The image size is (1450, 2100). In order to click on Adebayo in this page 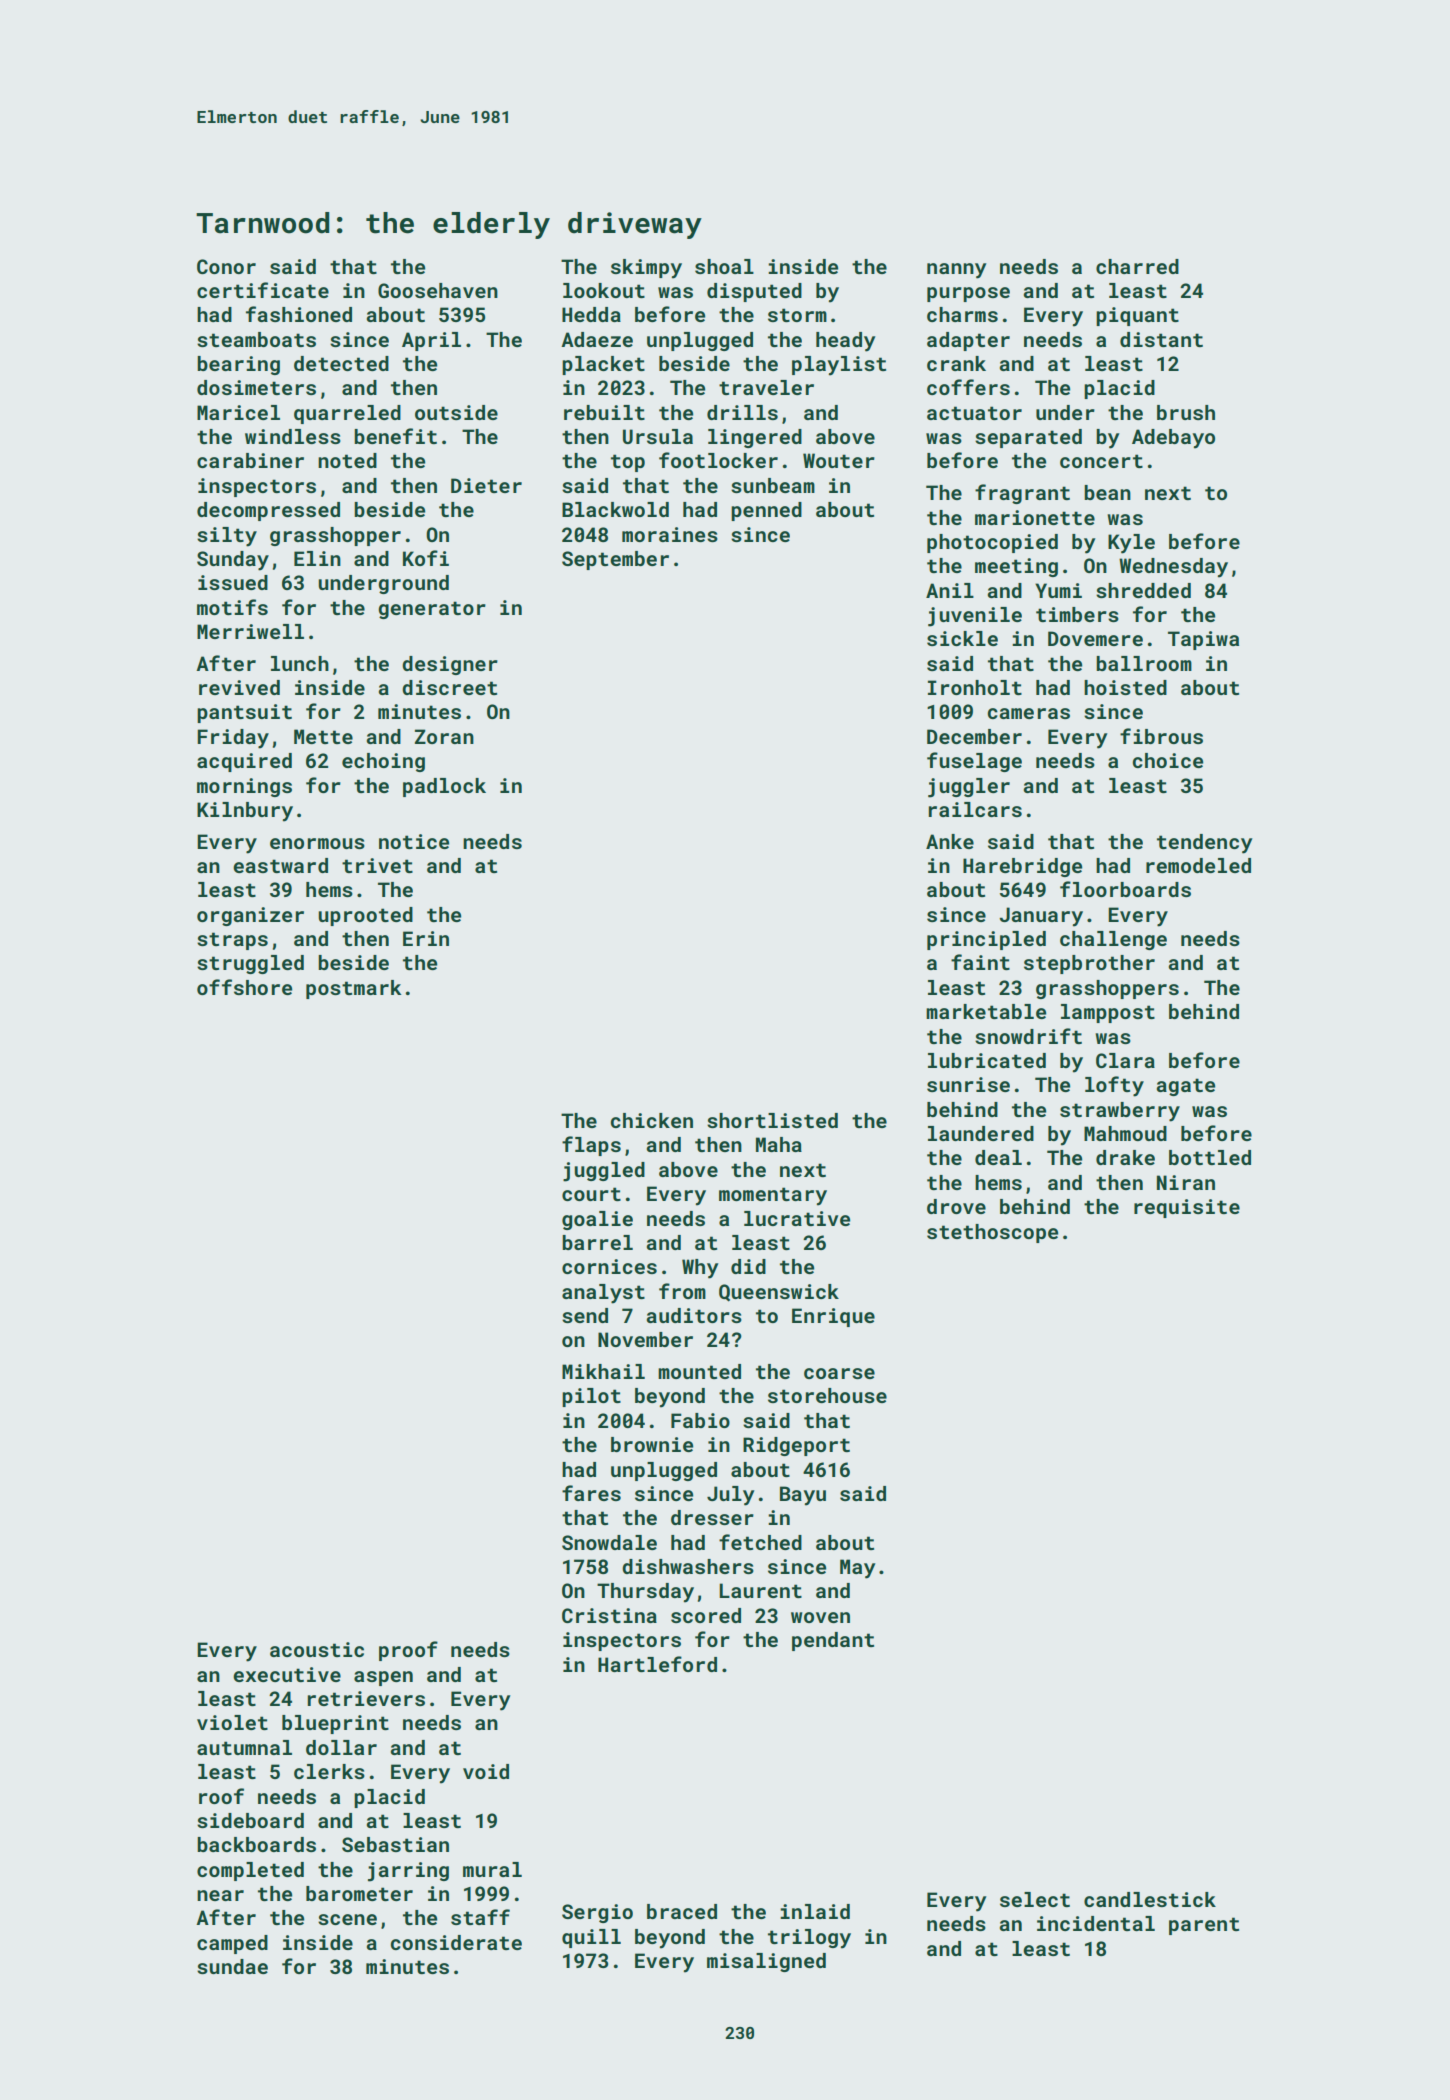, I will do `click(1173, 439)`.
